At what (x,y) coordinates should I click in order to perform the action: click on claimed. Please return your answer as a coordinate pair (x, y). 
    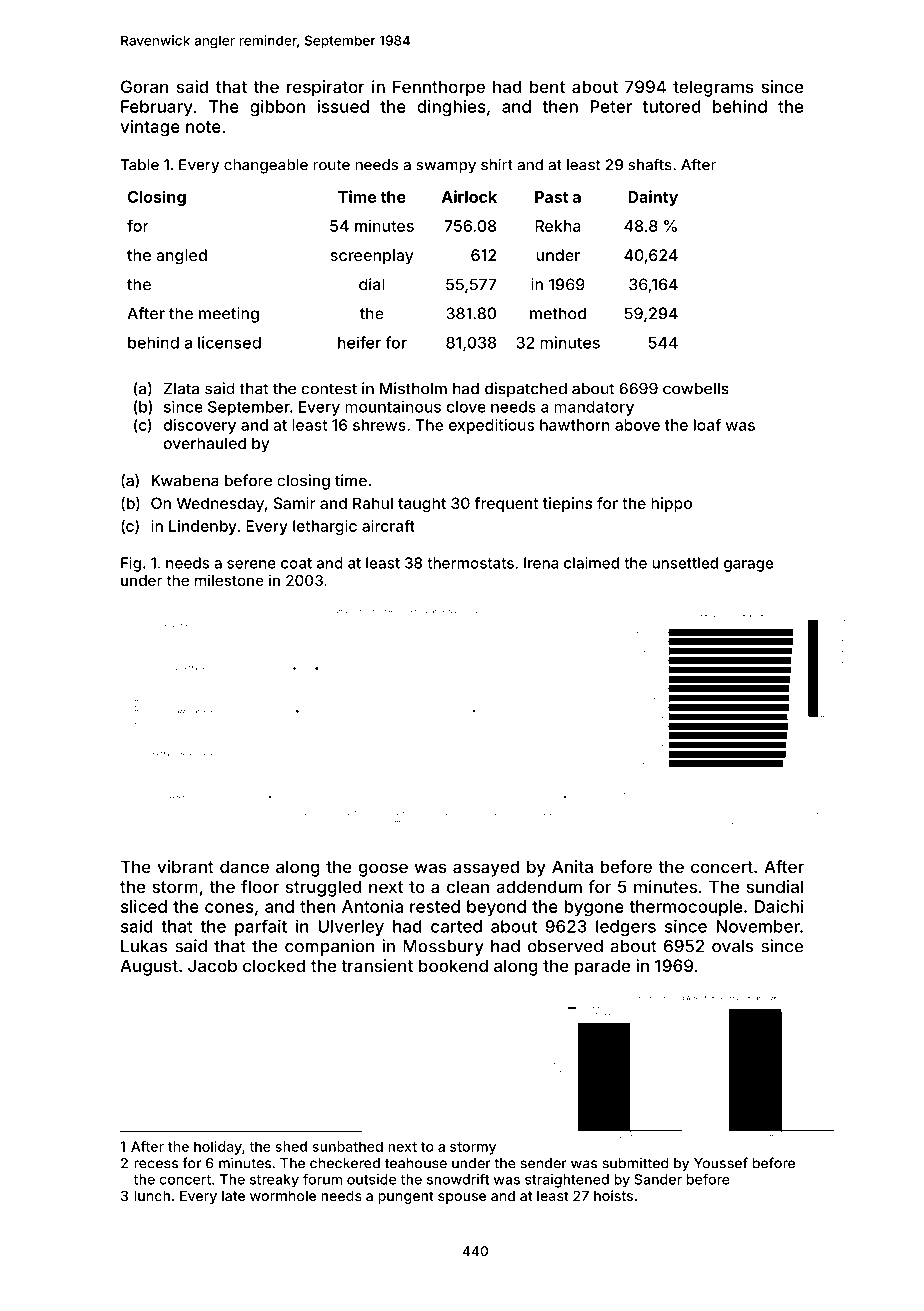
    Looking at the image, I should click on (591, 563).
